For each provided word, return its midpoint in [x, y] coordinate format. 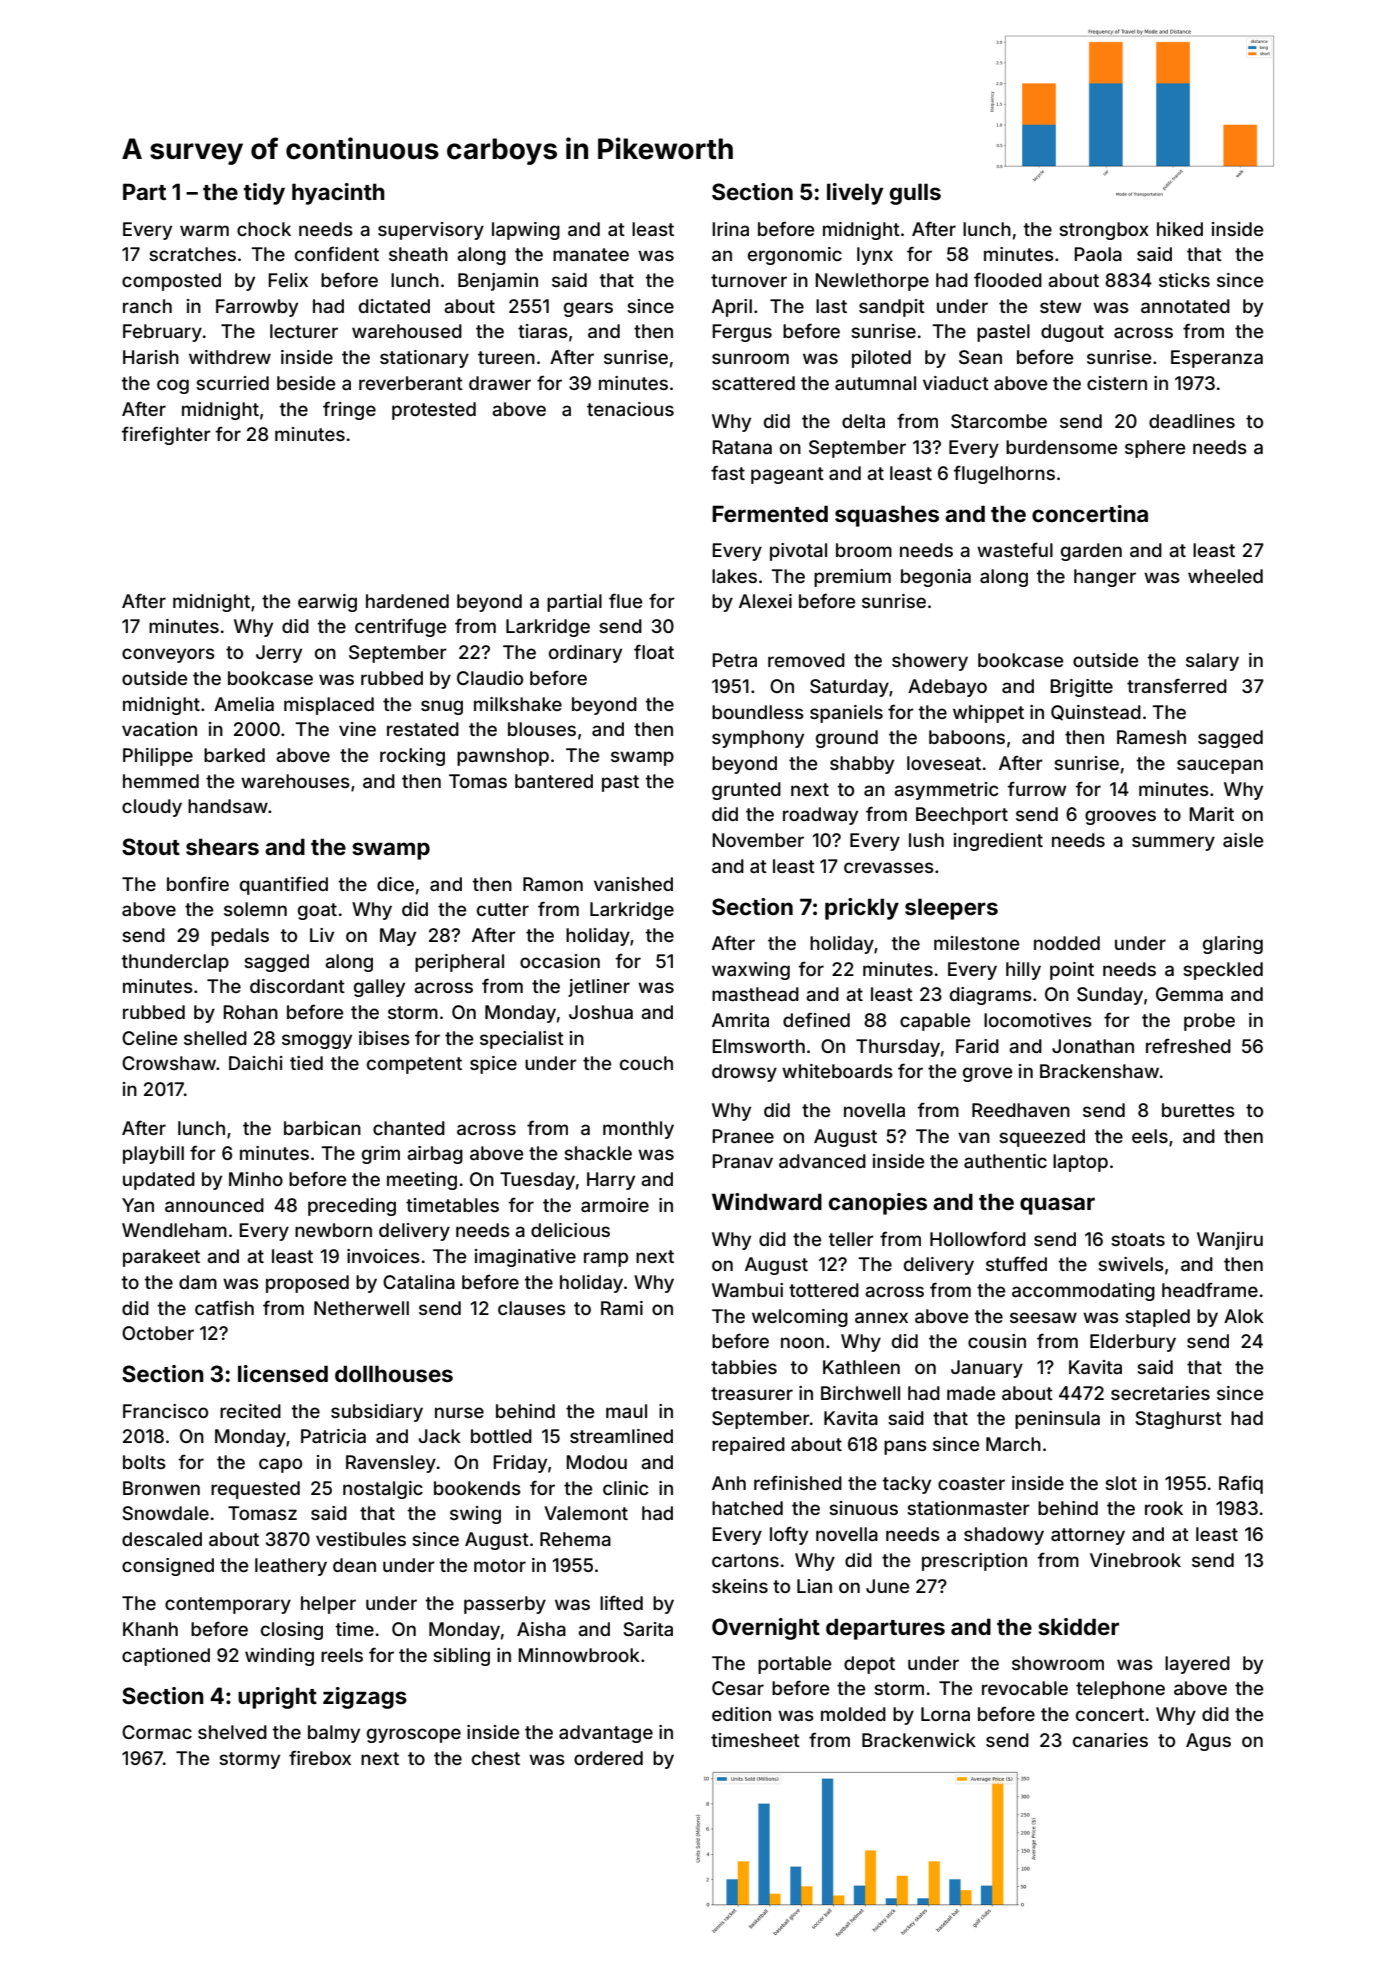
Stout [151, 846]
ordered [608, 1758]
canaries [1110, 1740]
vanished [633, 884]
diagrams [991, 996]
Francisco [165, 1411]
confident [337, 253]
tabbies [744, 1367]
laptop [1080, 1163]
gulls [915, 194]
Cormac [157, 1732]
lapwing [526, 231]
